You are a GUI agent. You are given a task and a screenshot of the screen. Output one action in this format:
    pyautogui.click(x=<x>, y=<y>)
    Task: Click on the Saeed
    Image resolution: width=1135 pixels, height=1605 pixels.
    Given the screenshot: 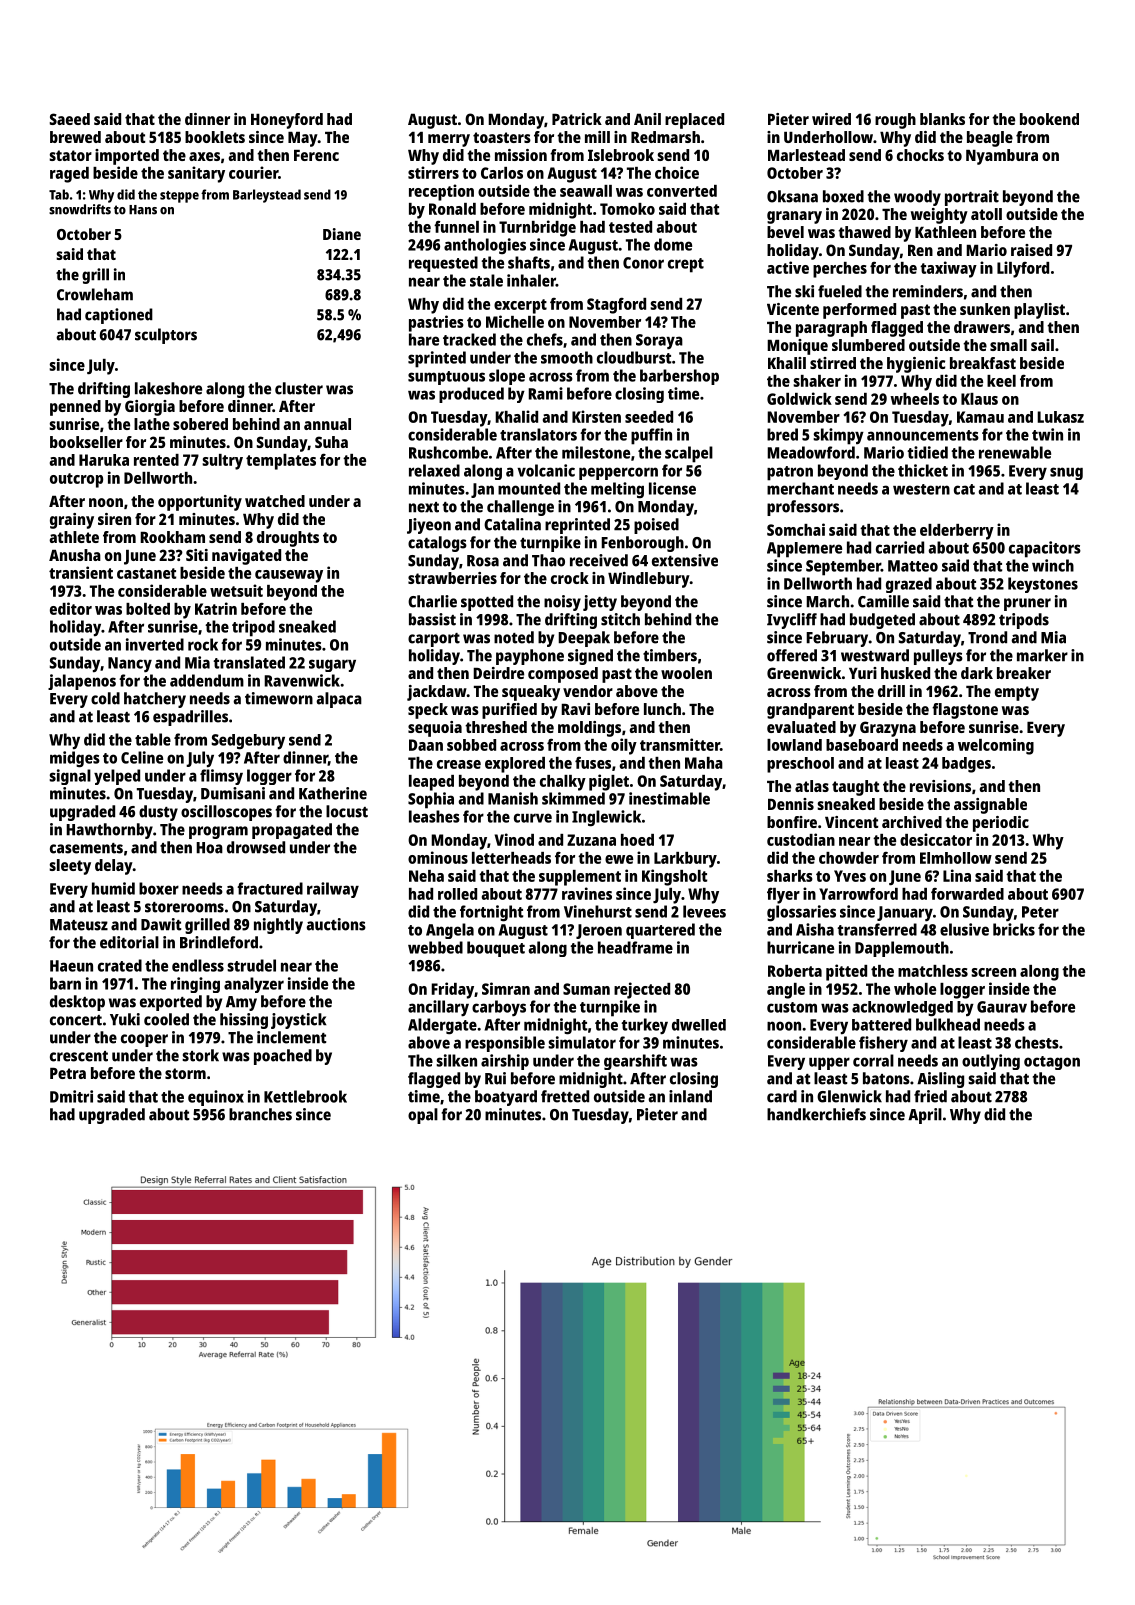 What is the action you would take?
    pyautogui.click(x=70, y=119)
